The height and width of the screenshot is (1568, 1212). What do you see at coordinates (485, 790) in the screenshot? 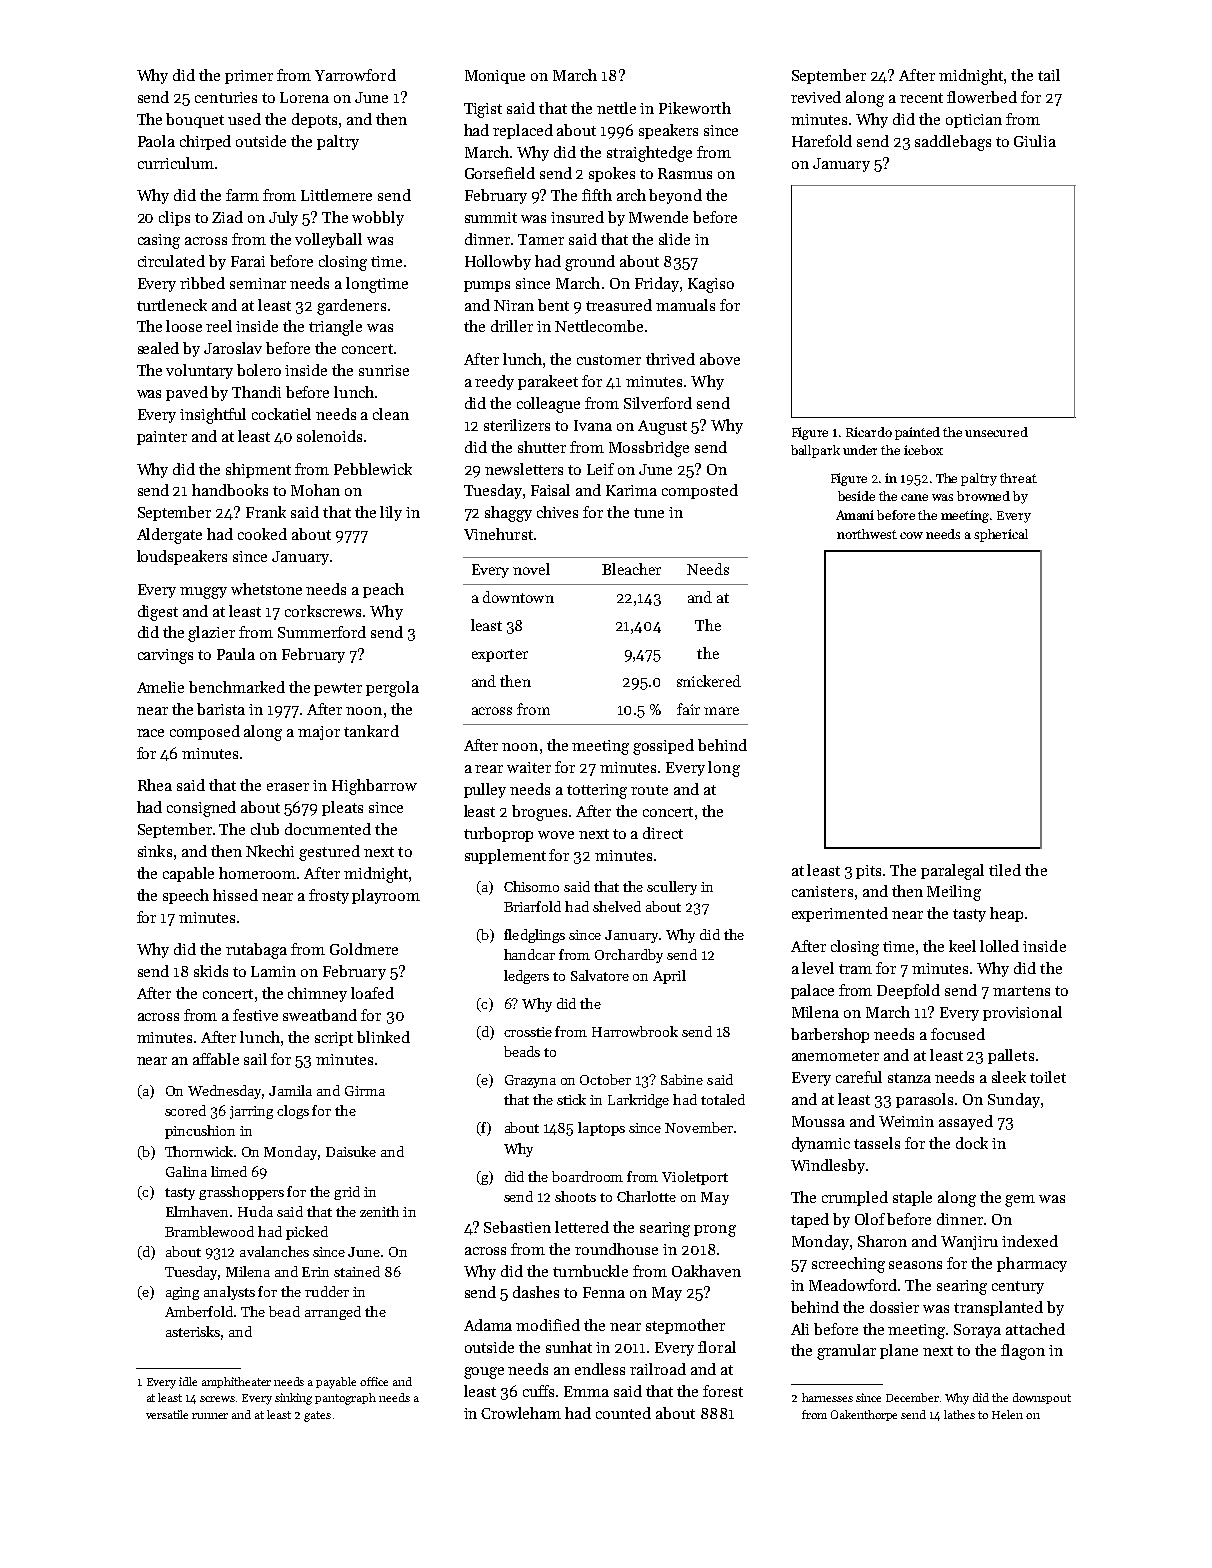
I see `pulley` at bounding box center [485, 790].
